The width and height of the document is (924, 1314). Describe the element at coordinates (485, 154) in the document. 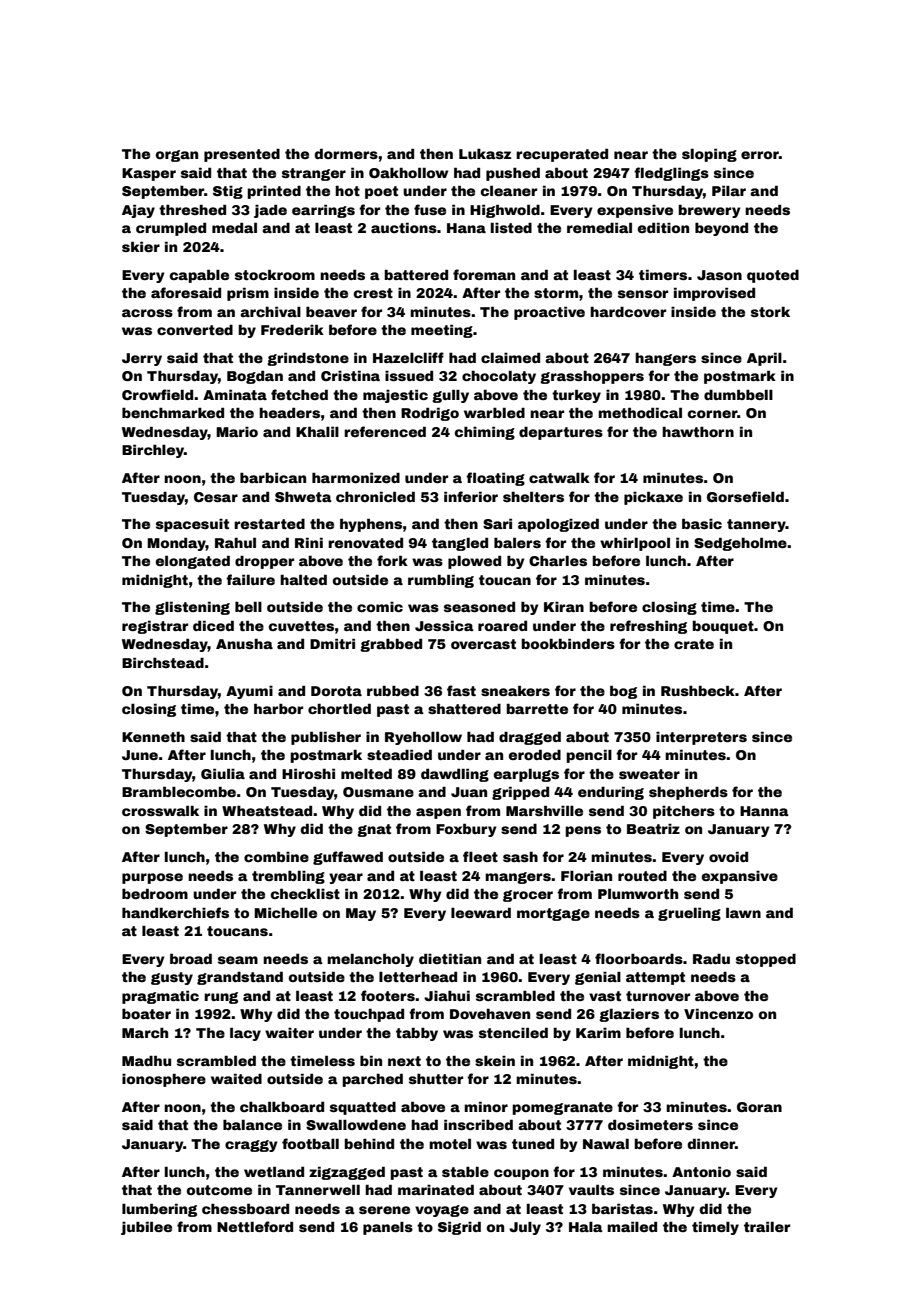

I see `Lukasz` at that location.
